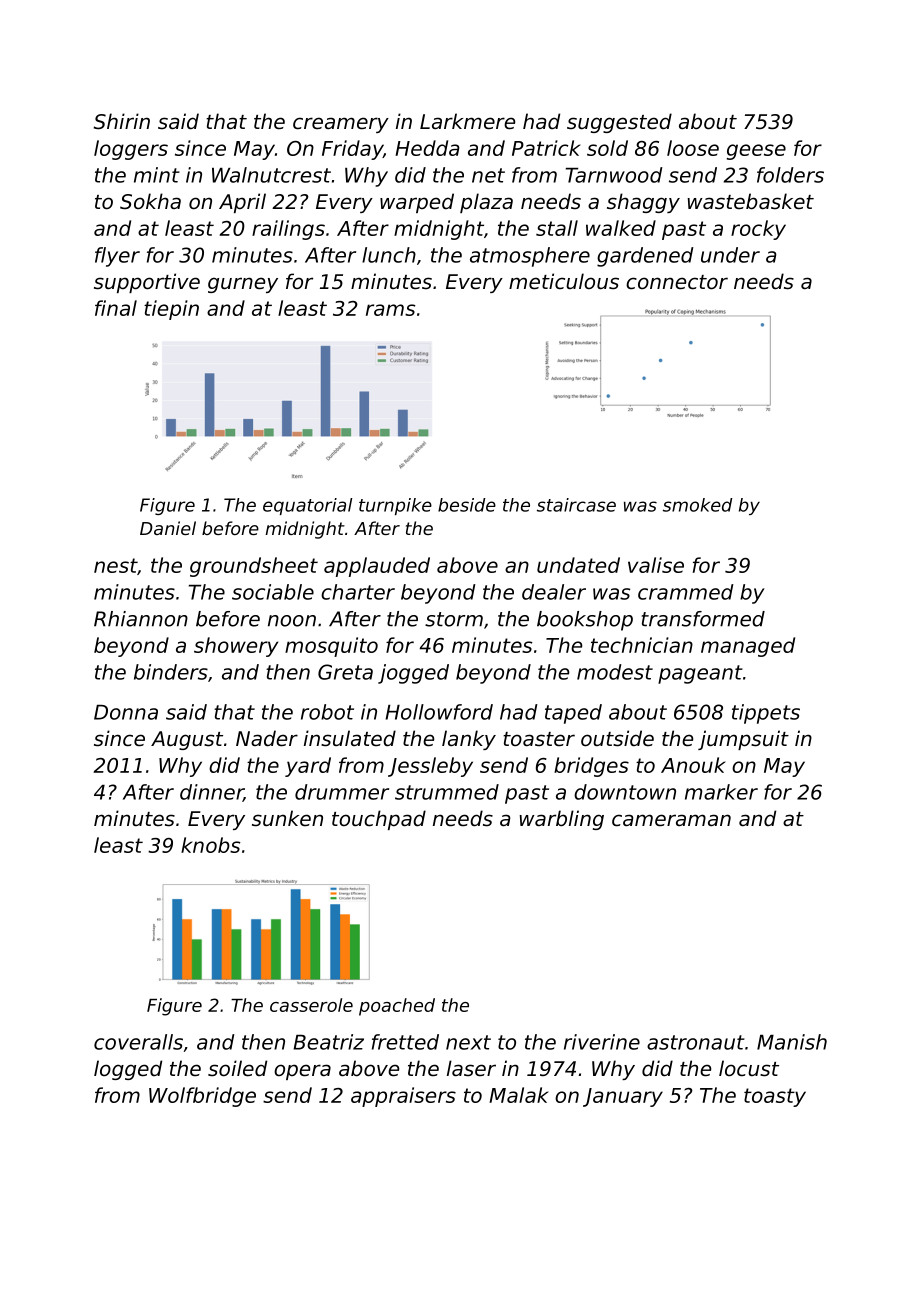 The image size is (924, 1308). I want to click on marker, so click(721, 792).
